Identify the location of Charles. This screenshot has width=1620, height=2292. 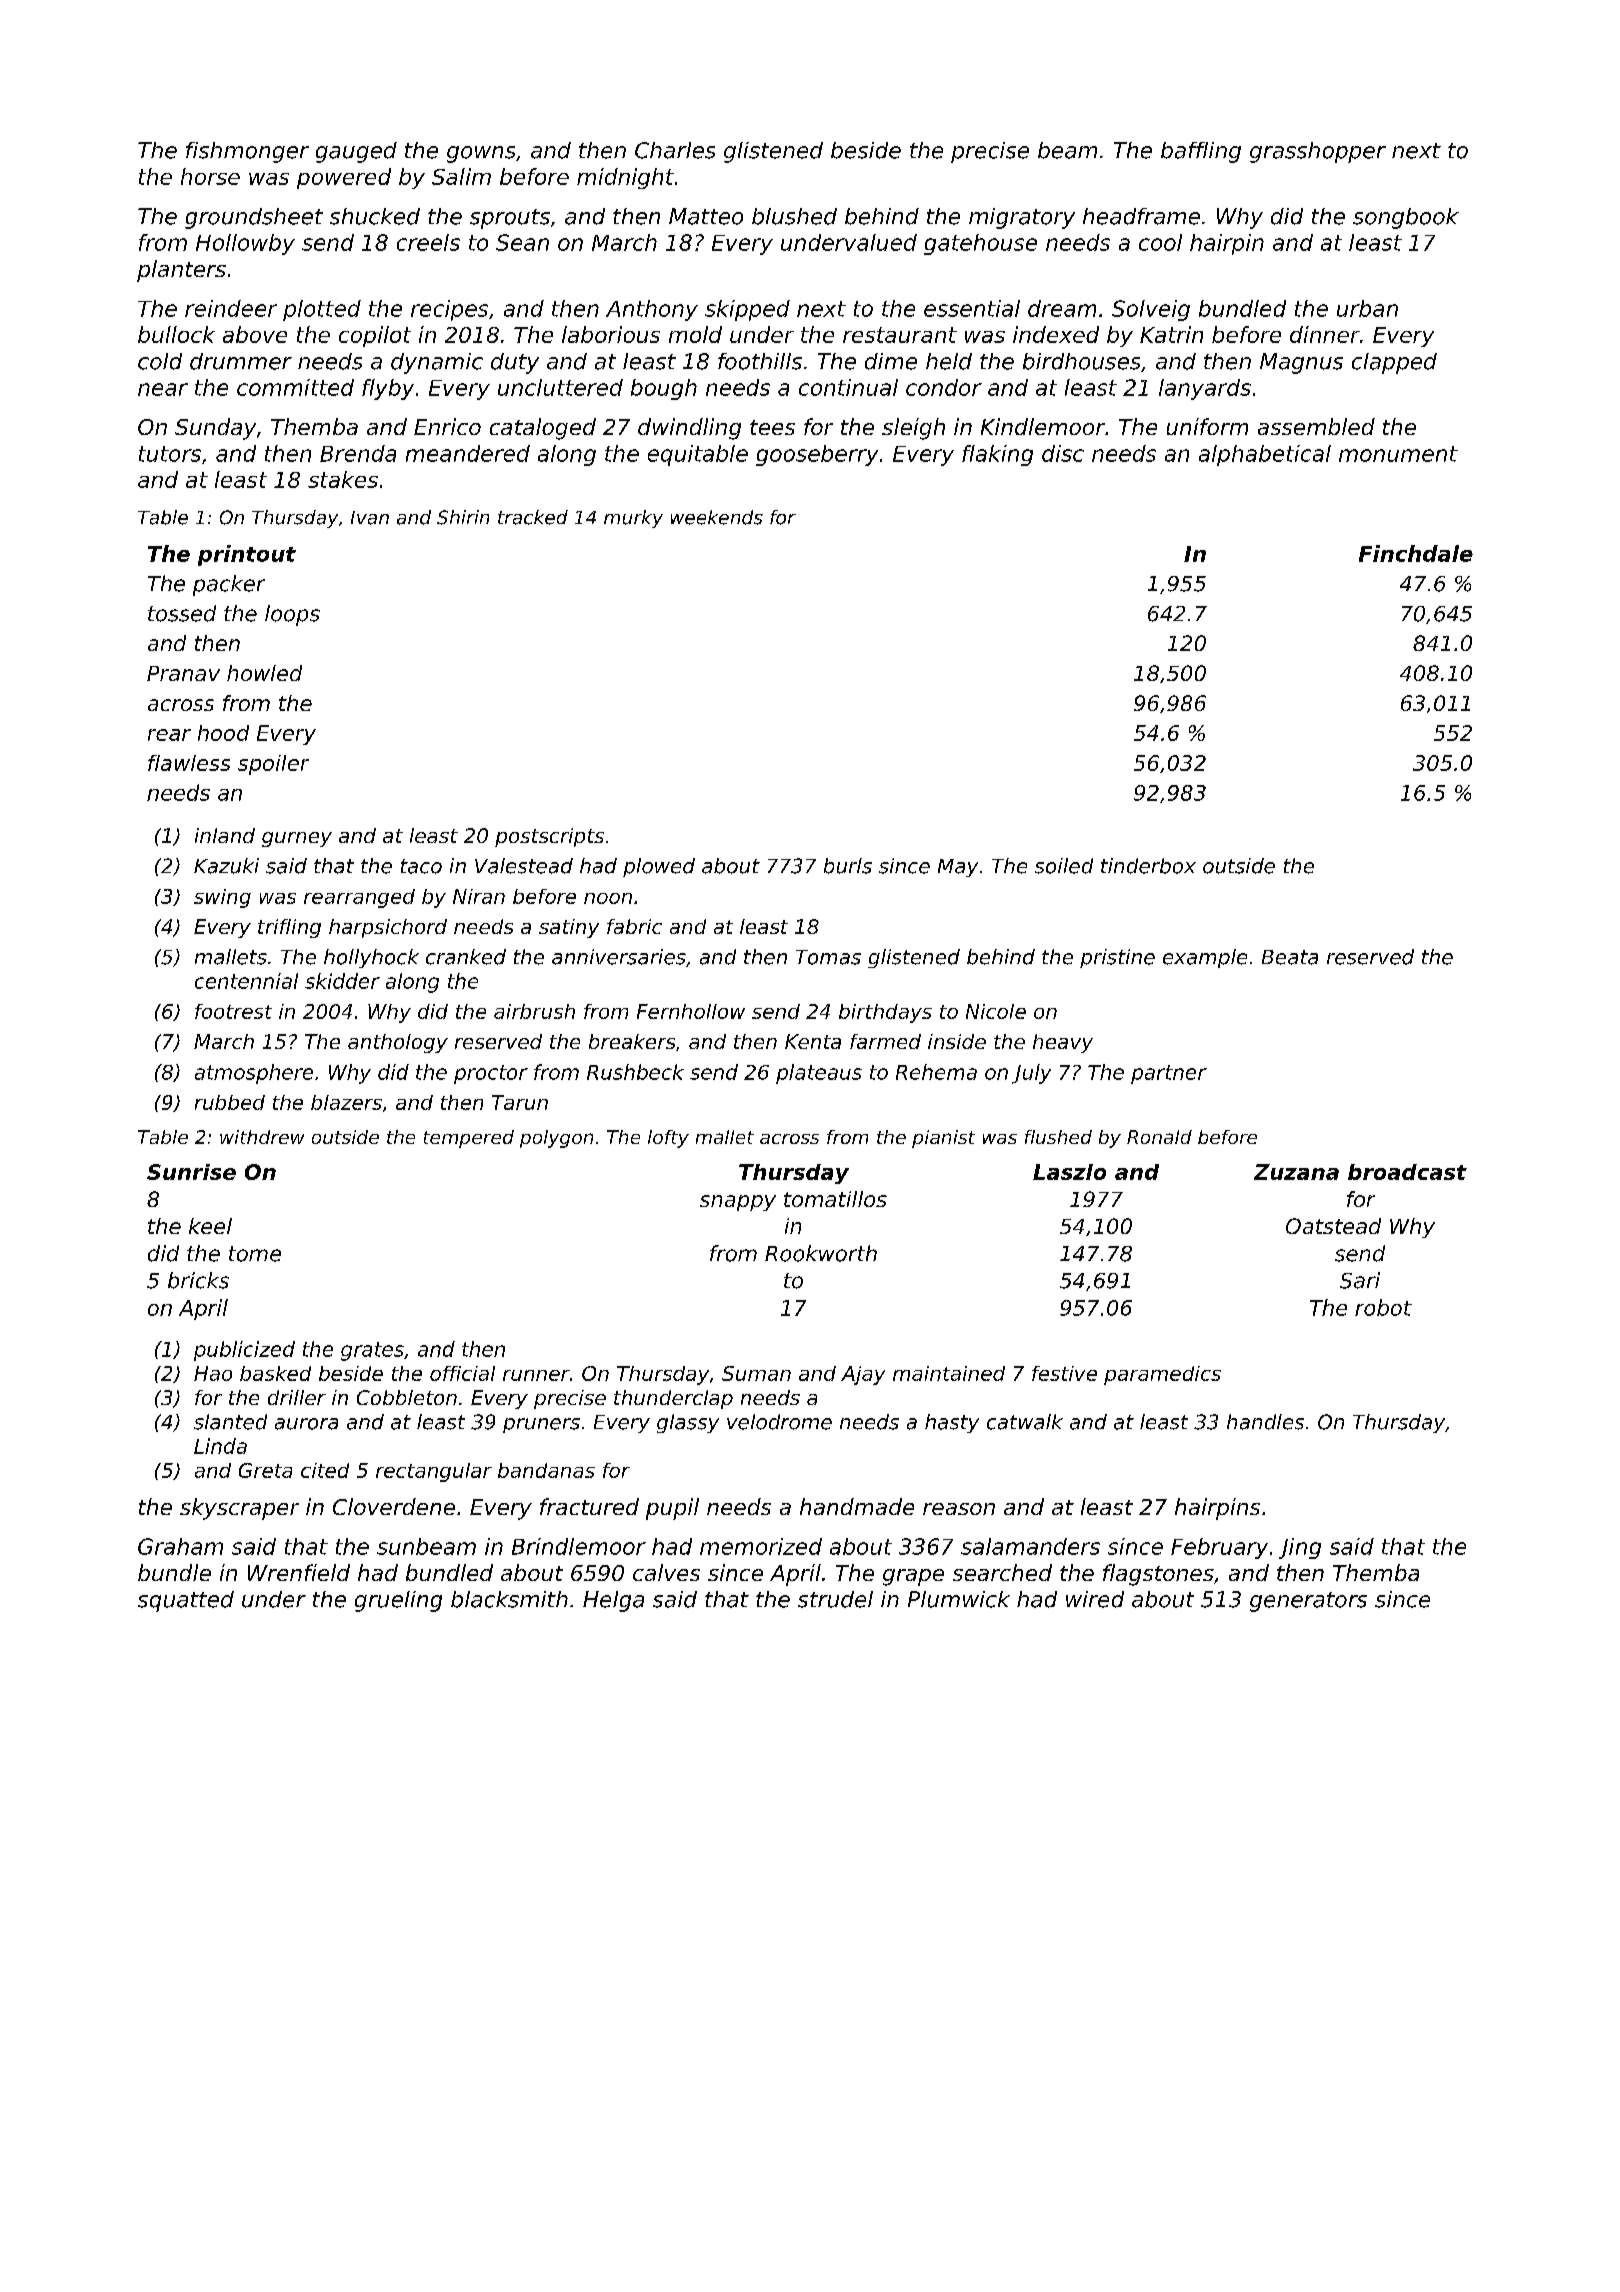
(675, 150).
